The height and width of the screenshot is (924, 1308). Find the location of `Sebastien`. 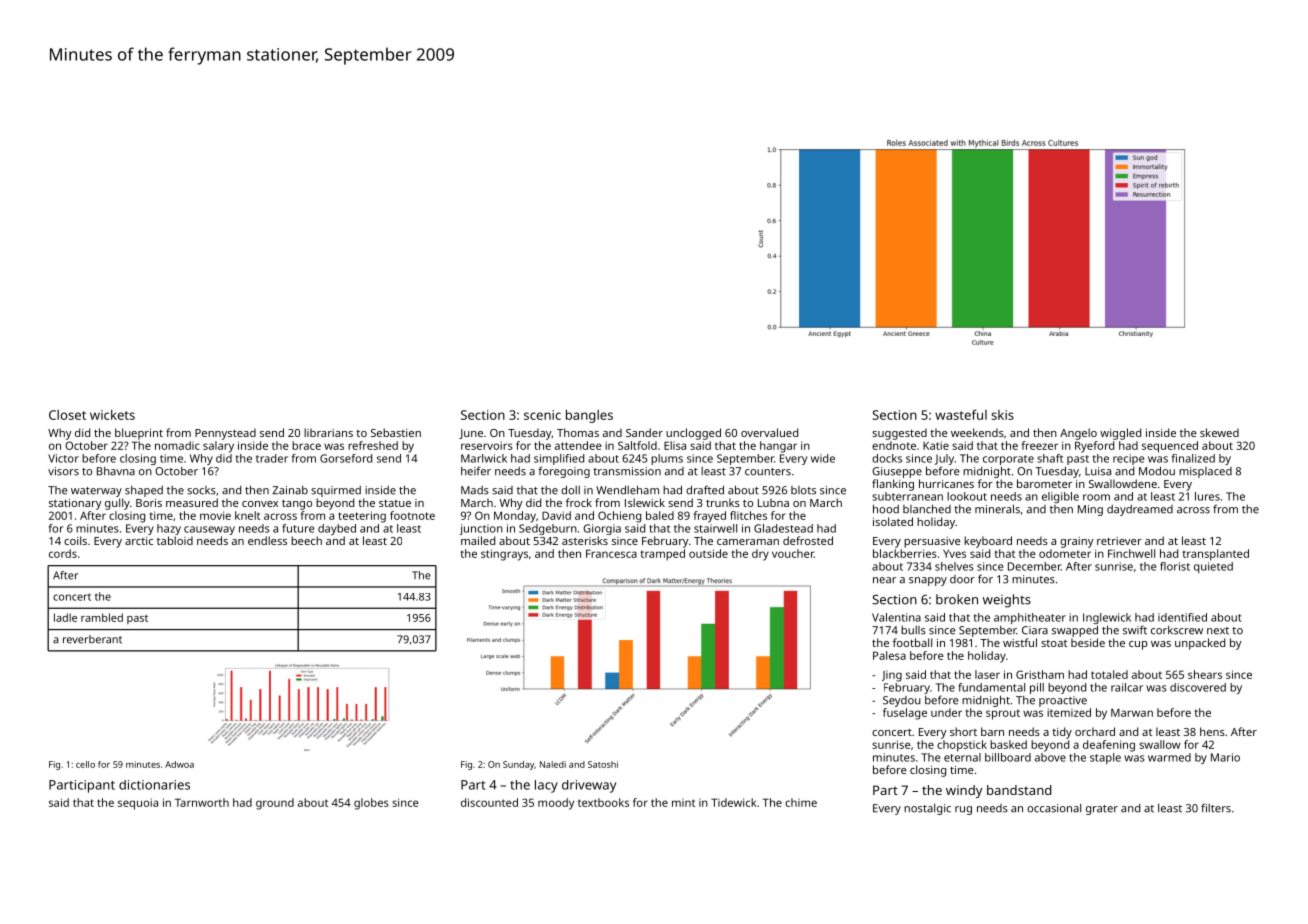

Sebastien is located at coordinates (396, 432).
